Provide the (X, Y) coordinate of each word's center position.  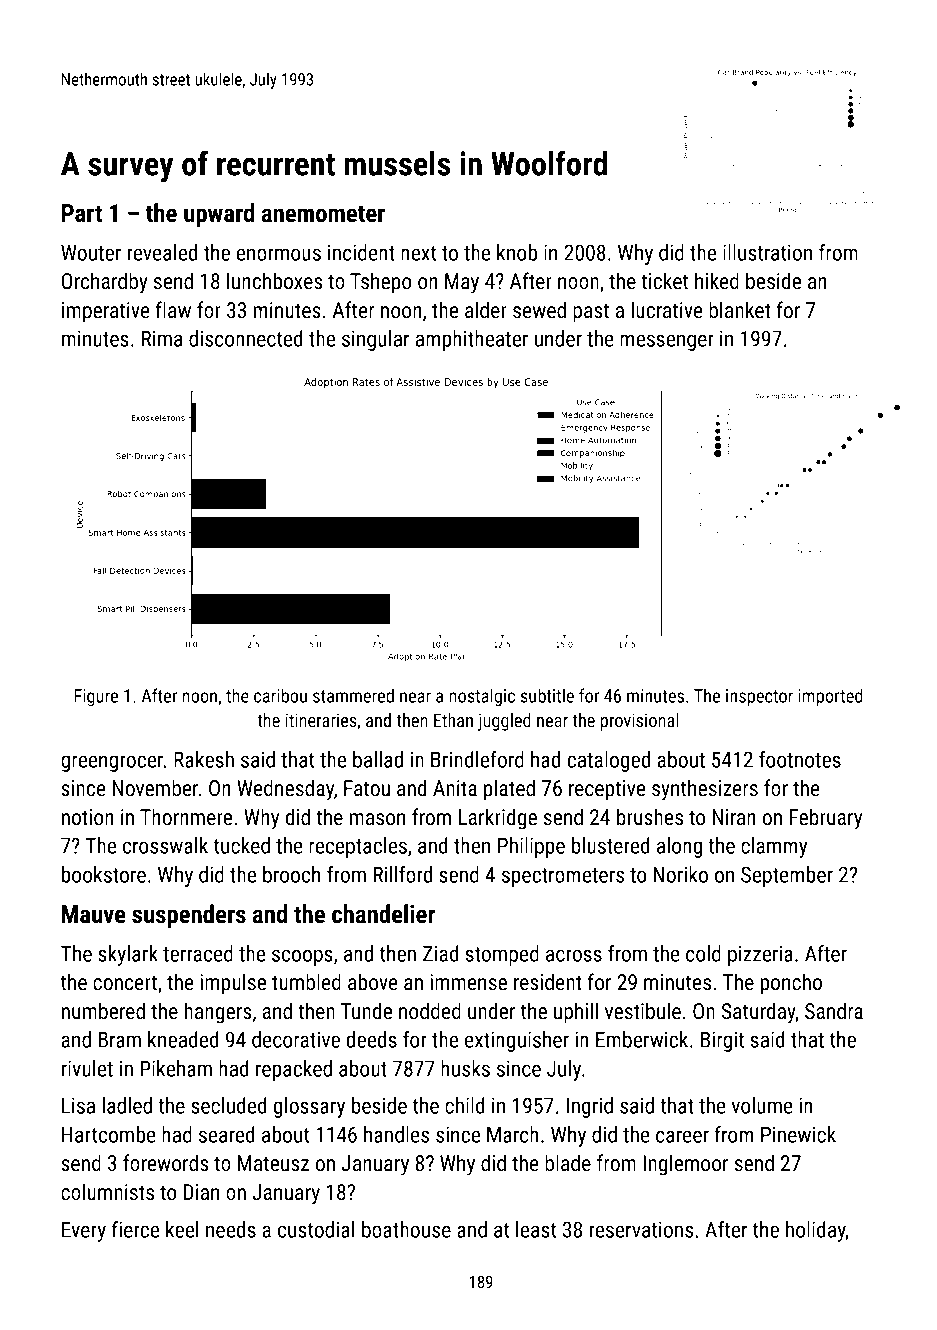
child (465, 1105)
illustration (767, 252)
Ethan (453, 720)
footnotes (800, 759)
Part (82, 213)
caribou (280, 695)
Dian (201, 1192)
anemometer (323, 214)
